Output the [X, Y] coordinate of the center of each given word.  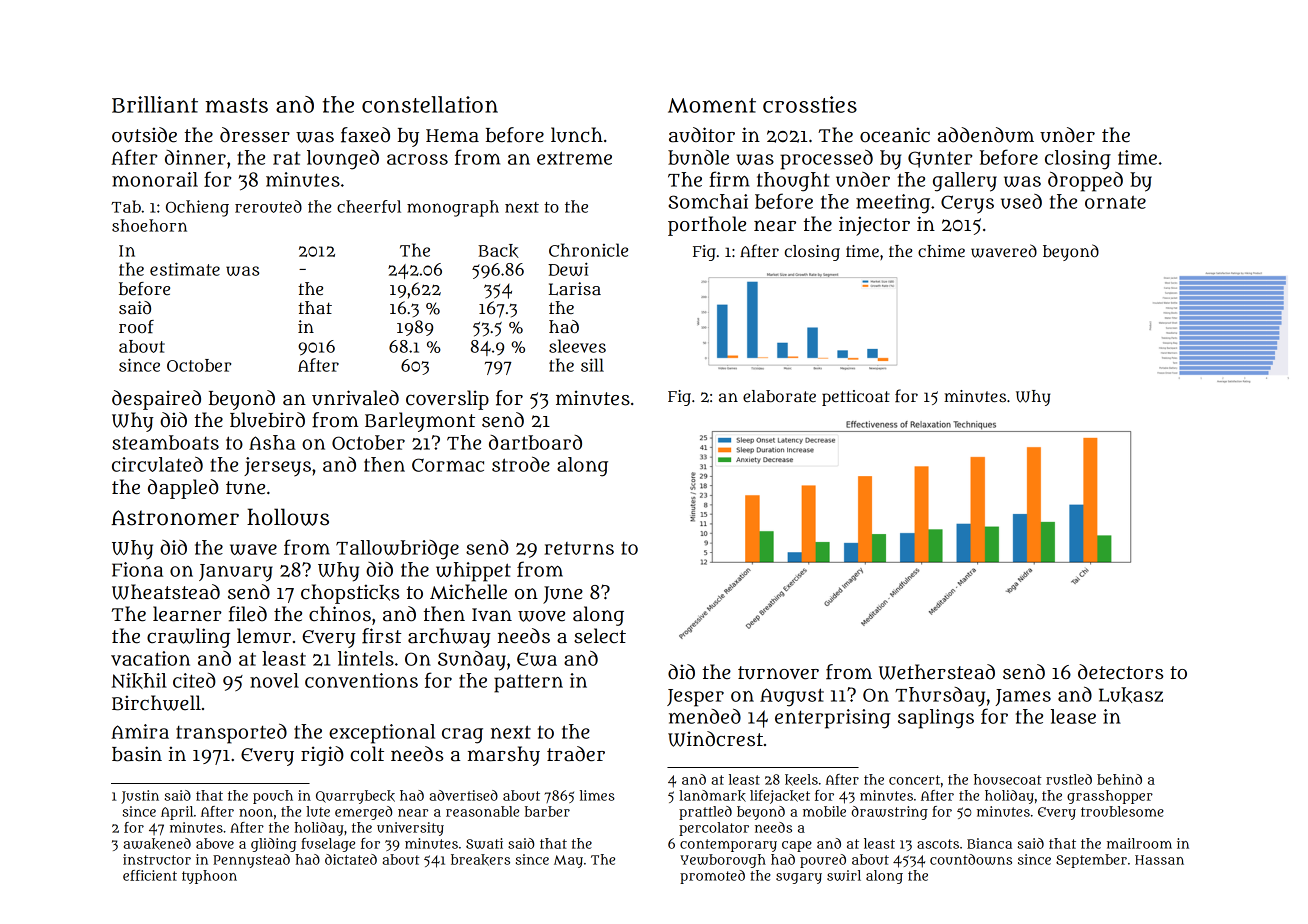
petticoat [856, 398]
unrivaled [355, 398]
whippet [473, 572]
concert [914, 780]
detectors [1121, 672]
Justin [140, 797]
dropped [1085, 182]
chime [941, 251]
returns [579, 548]
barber [547, 811]
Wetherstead [937, 672]
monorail [155, 179]
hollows [288, 517]
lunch [577, 135]
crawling [188, 638]
